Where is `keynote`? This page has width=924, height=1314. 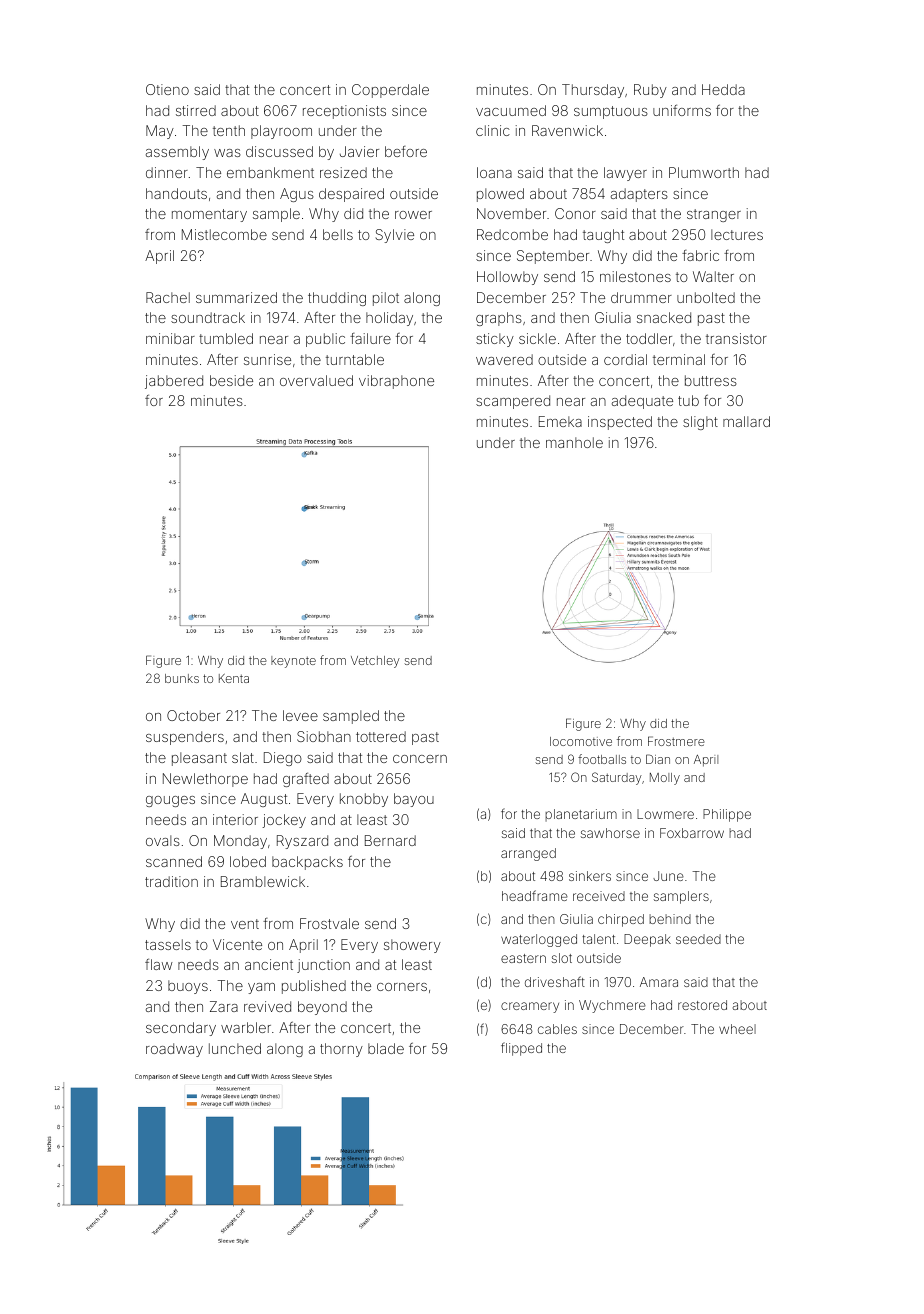
keynote is located at coordinates (293, 662).
